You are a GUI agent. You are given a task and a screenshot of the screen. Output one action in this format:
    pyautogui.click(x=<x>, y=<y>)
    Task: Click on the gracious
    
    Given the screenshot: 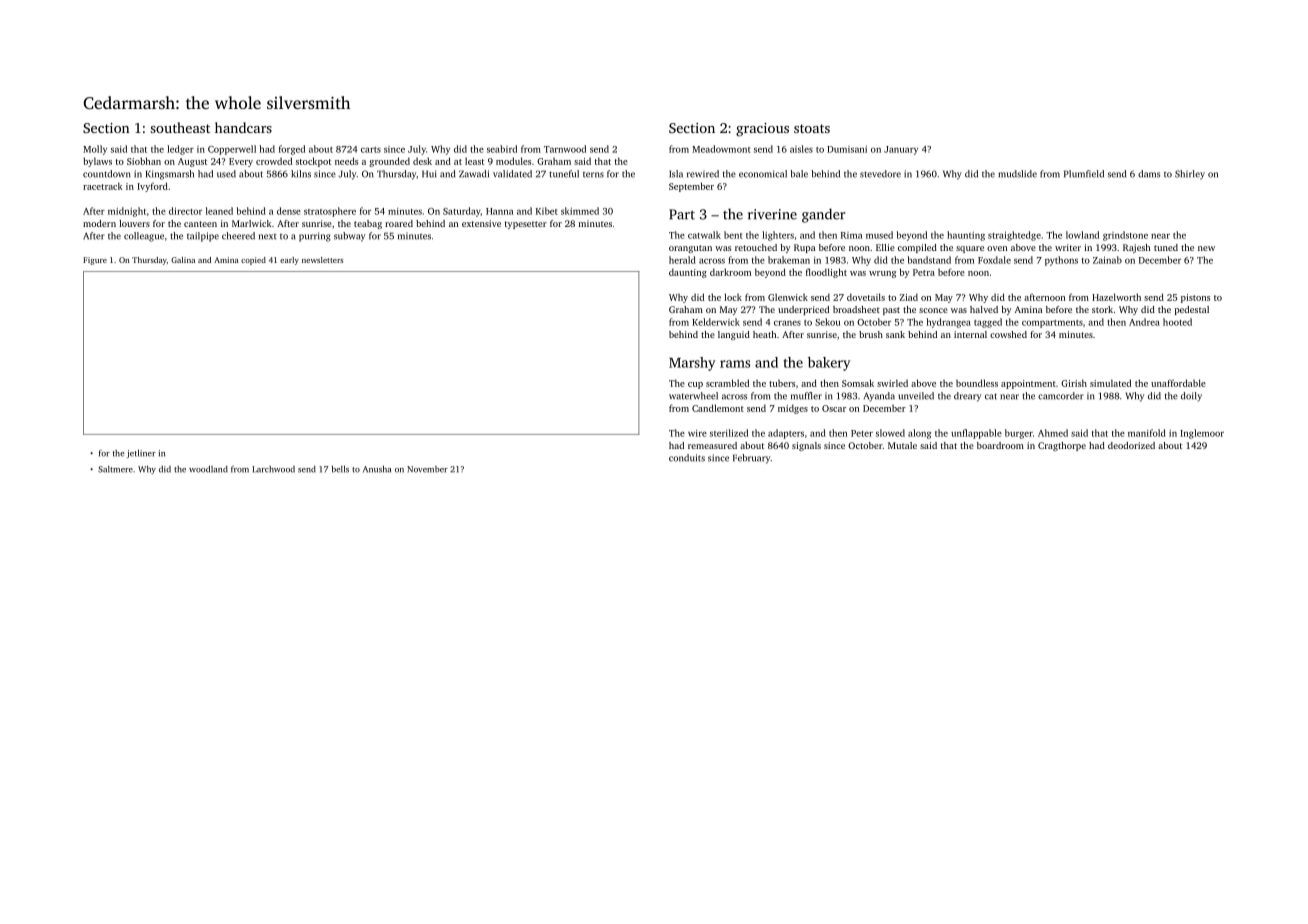 What is the action you would take?
    pyautogui.click(x=762, y=130)
